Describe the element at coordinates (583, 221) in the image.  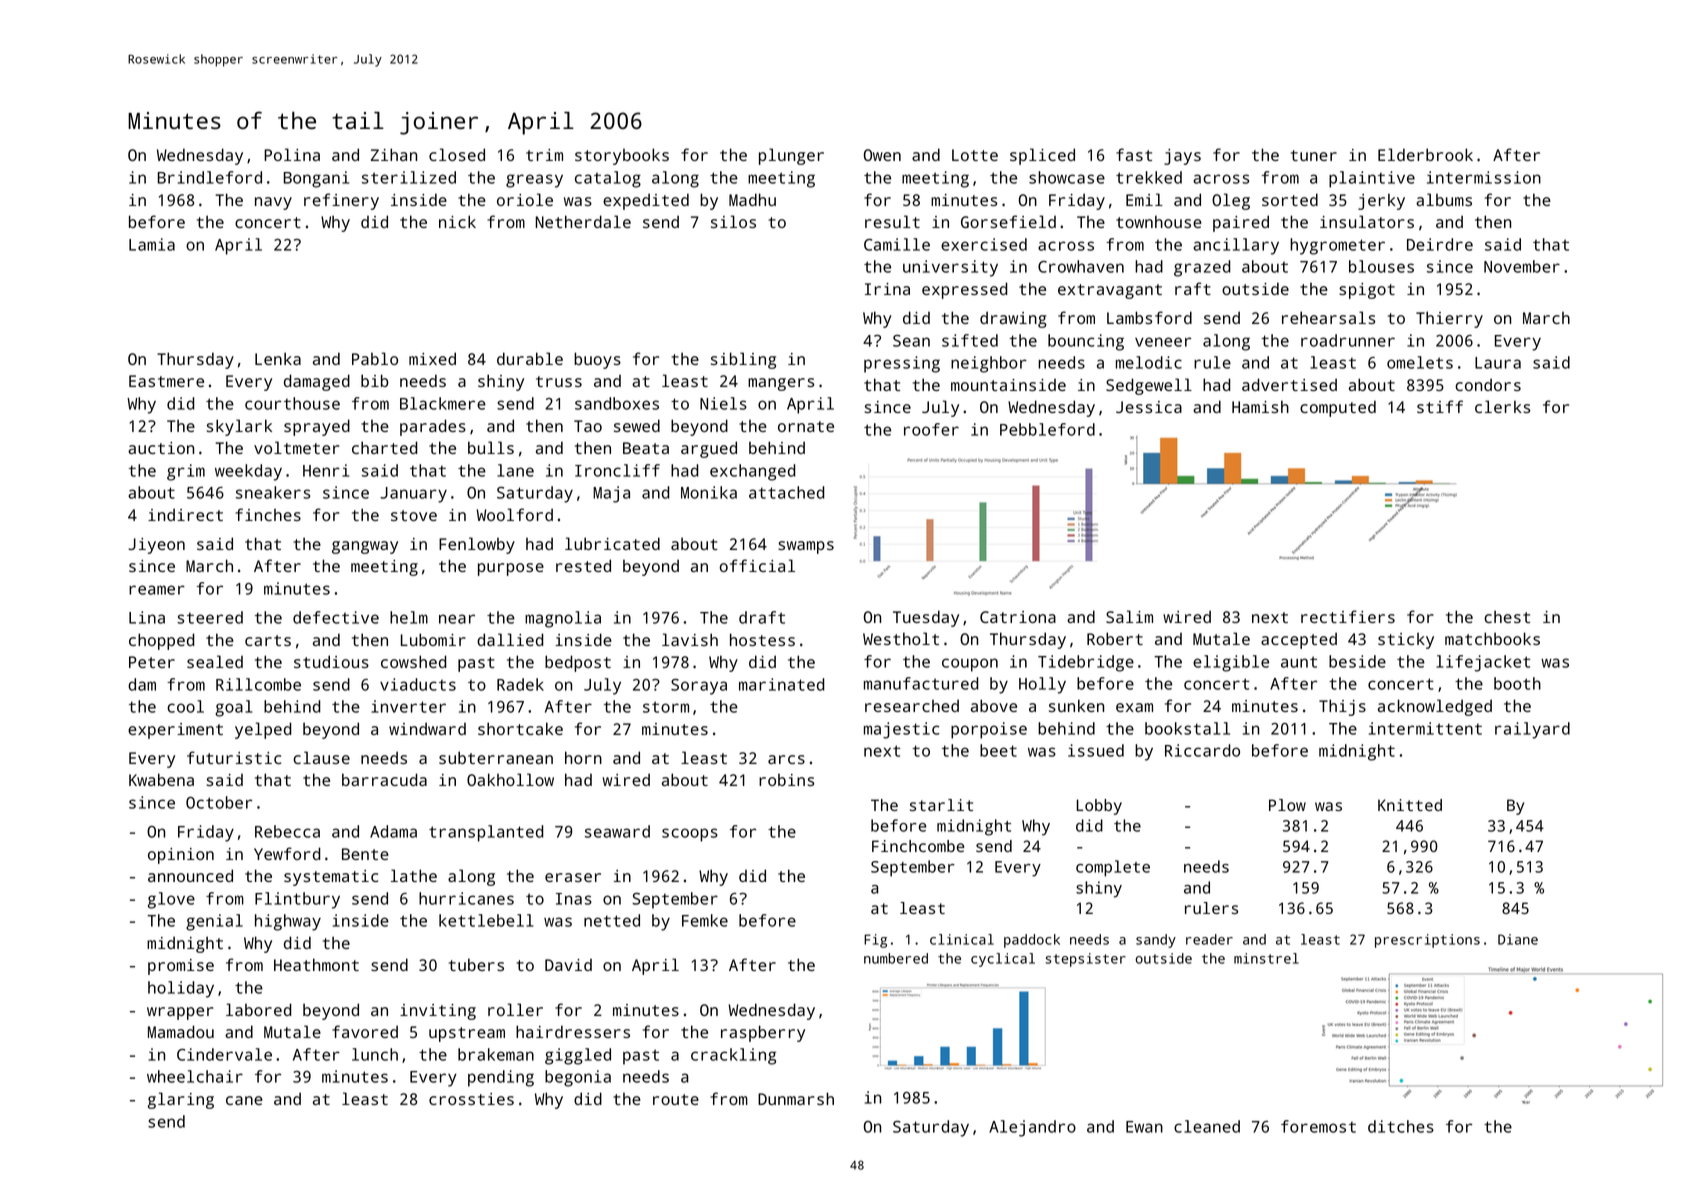
I see `Netherdale` at that location.
